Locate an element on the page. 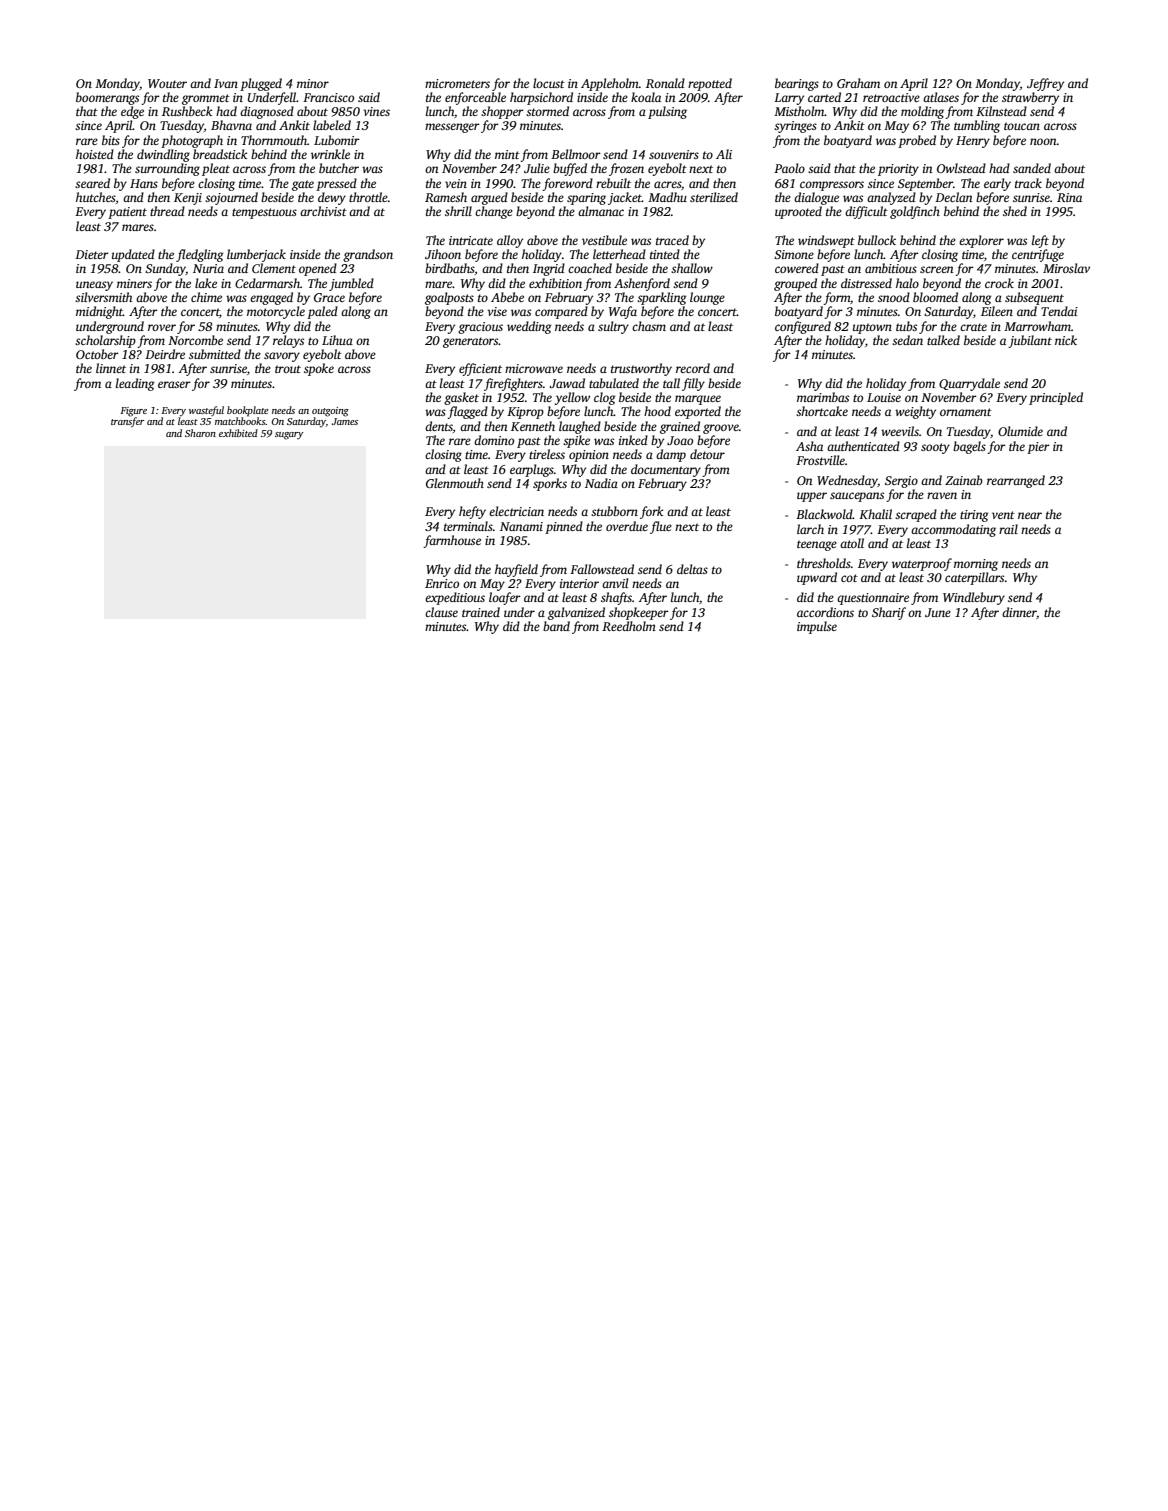 Image resolution: width=1168 pixels, height=1511 pixels. Quarrydale is located at coordinates (969, 384).
